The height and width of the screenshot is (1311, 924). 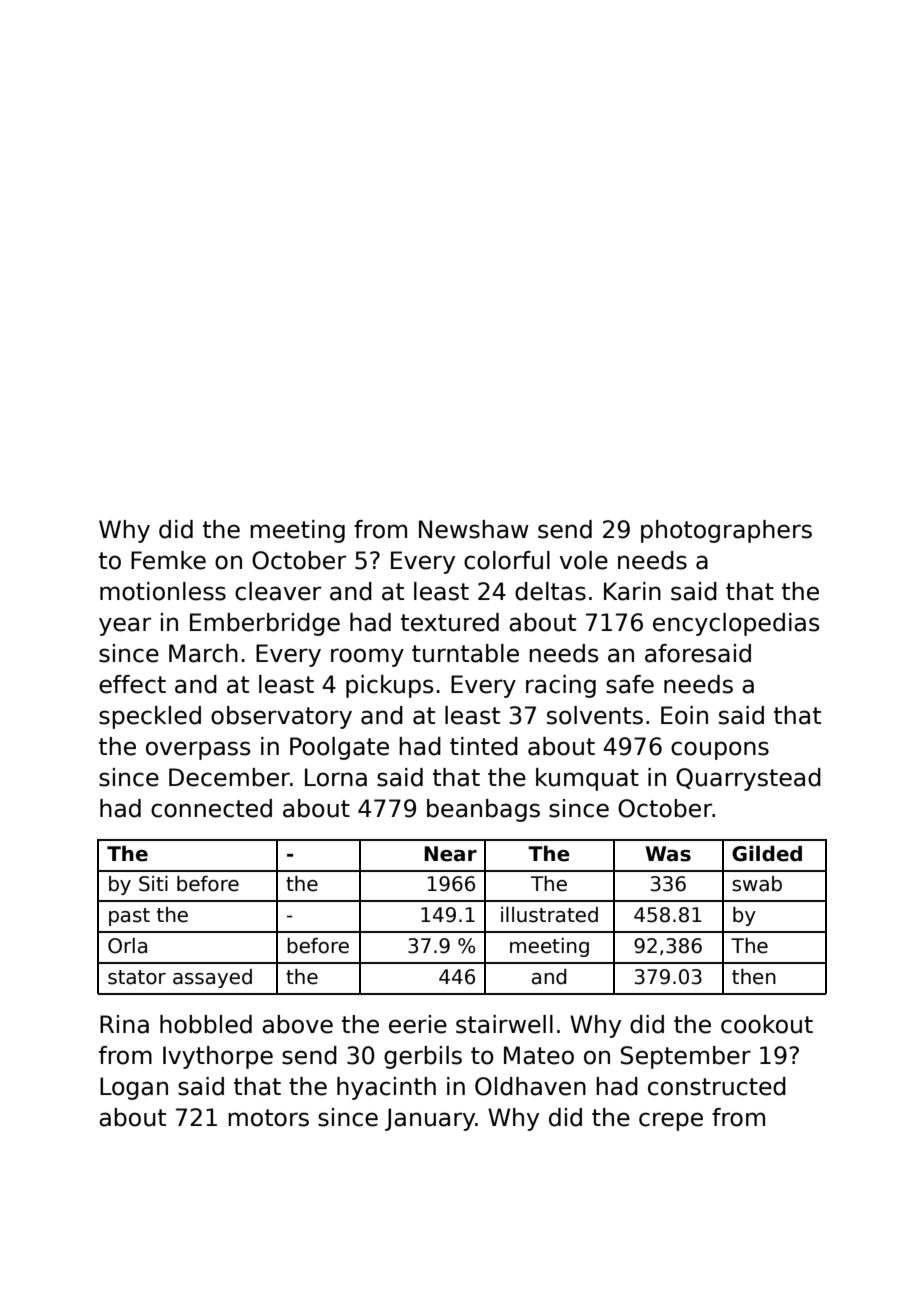 What do you see at coordinates (268, 1118) in the screenshot?
I see `motors` at bounding box center [268, 1118].
